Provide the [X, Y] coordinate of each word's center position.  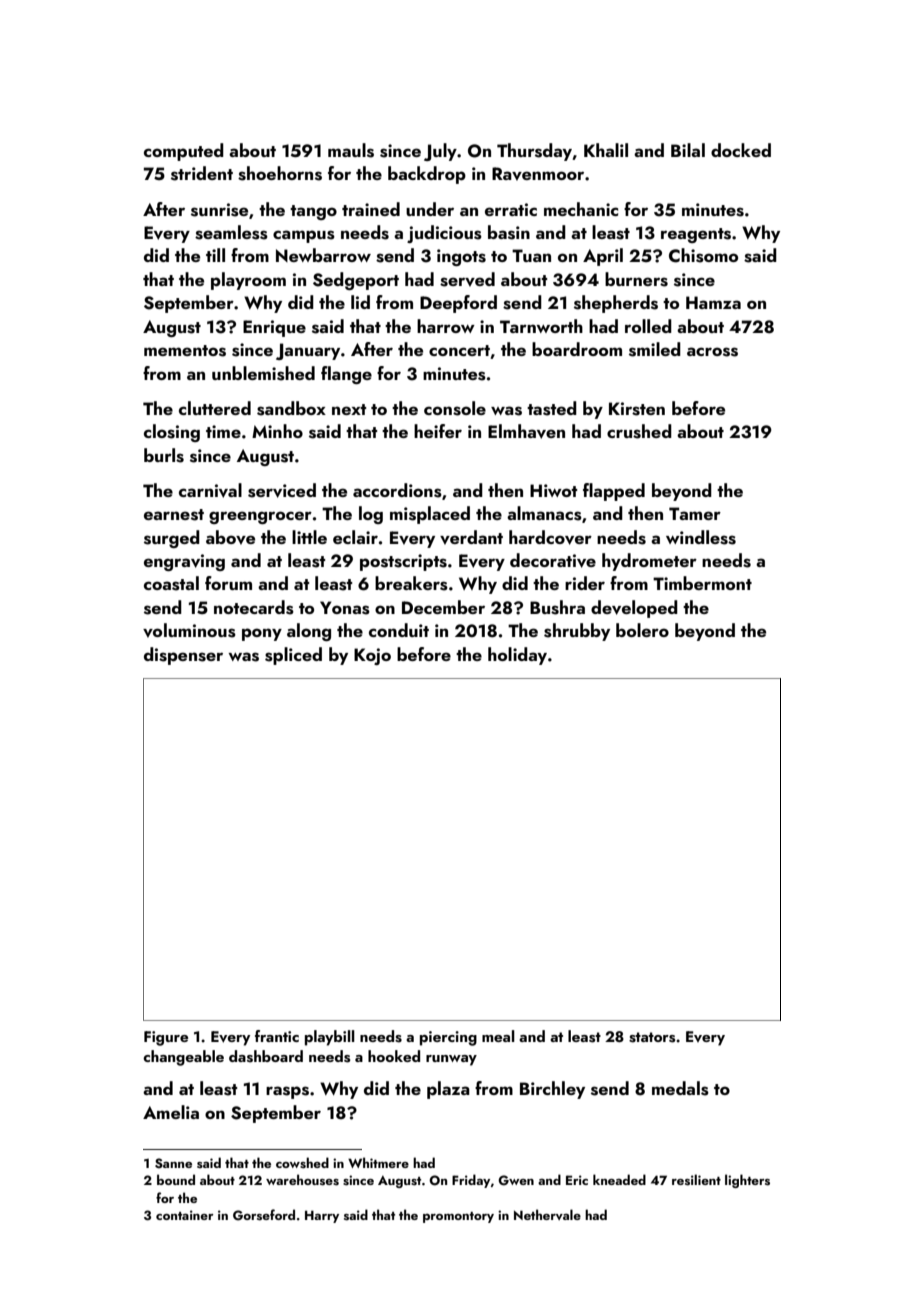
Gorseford [264, 1215]
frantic [277, 1036]
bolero [642, 630]
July [440, 152]
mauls [351, 150]
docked [741, 150]
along [309, 632]
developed [634, 609]
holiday [517, 656]
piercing [448, 1038]
